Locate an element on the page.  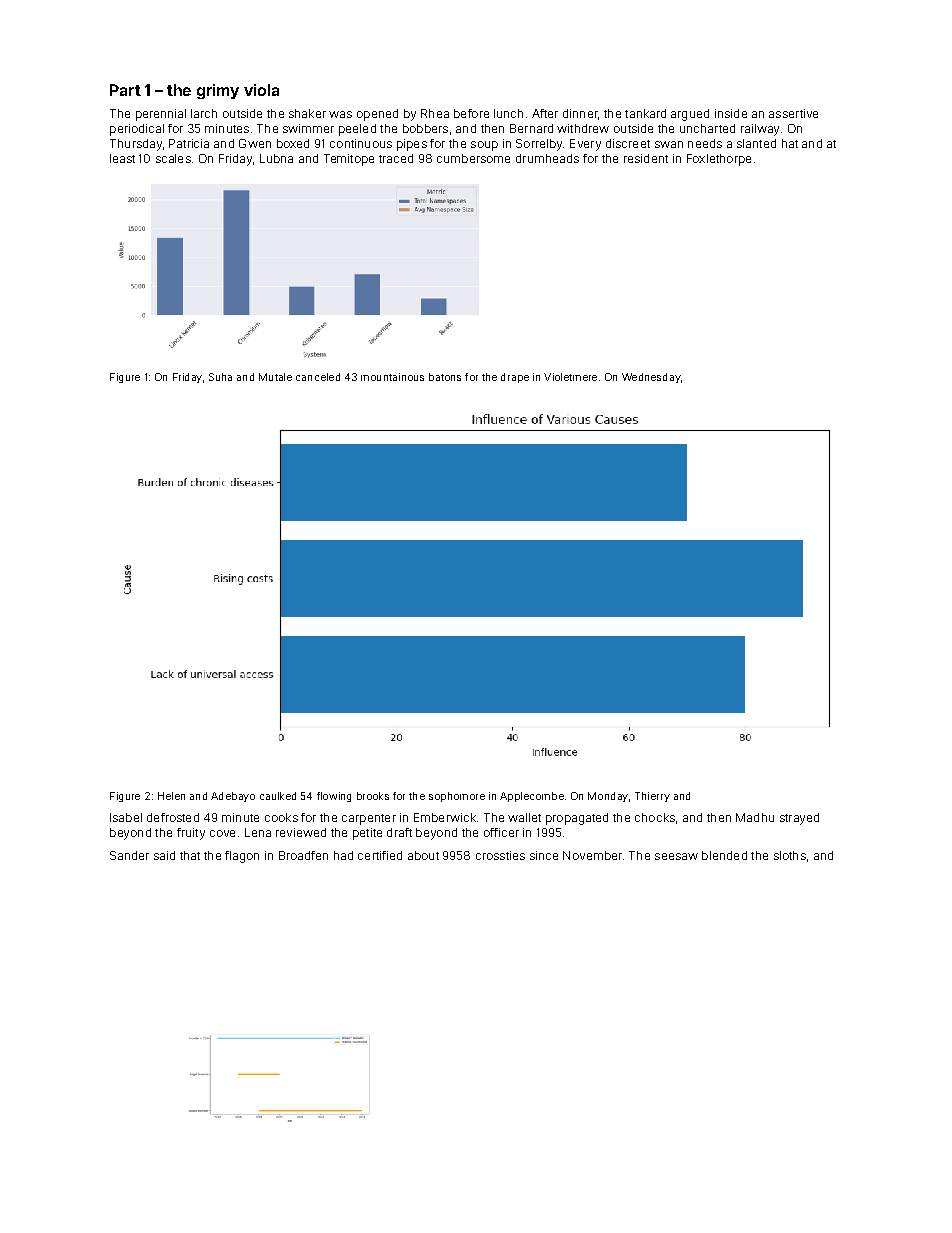
sophomore is located at coordinates (457, 797).
